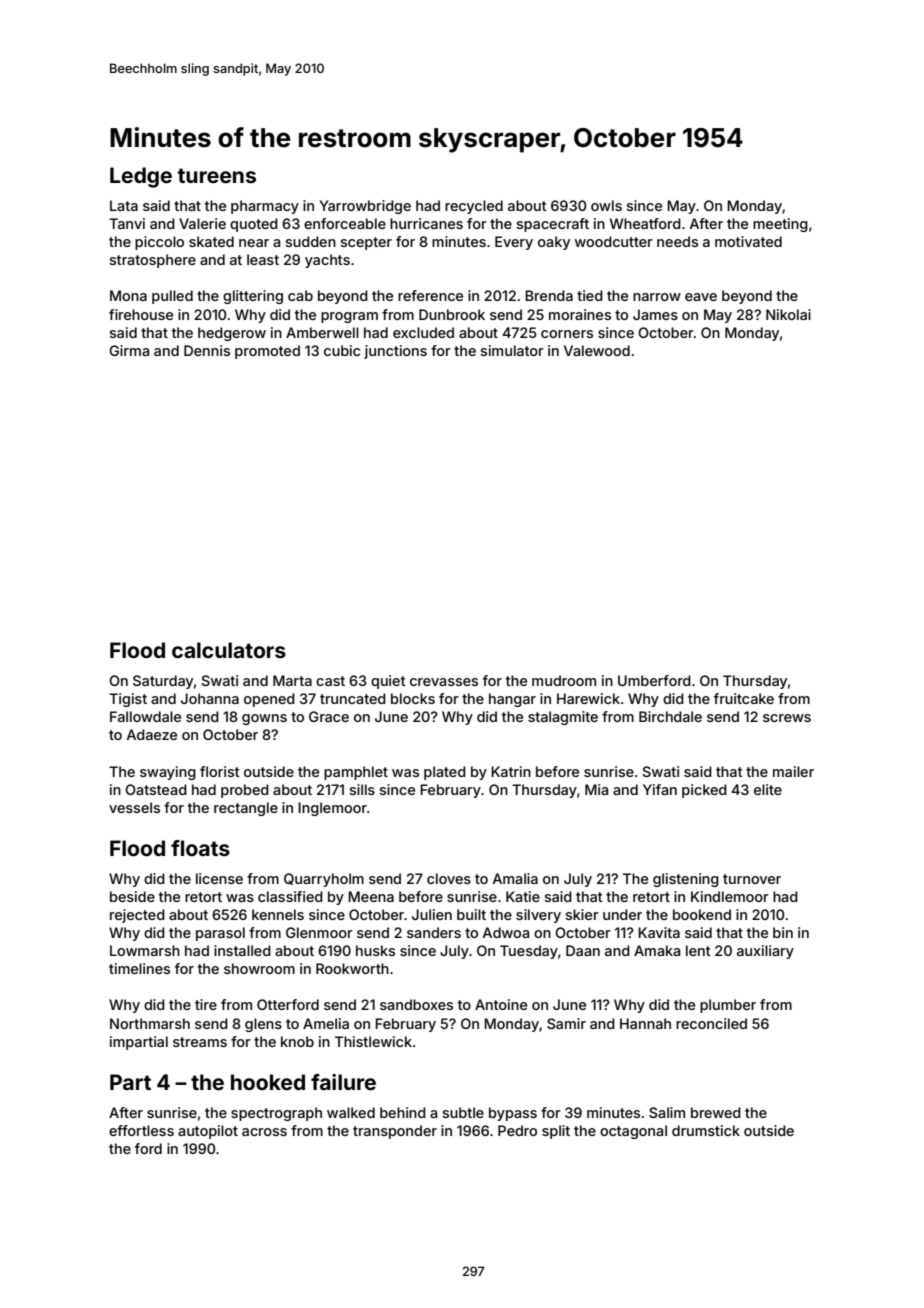 The width and height of the image is (924, 1308). What do you see at coordinates (388, 682) in the image?
I see `quiet` at bounding box center [388, 682].
